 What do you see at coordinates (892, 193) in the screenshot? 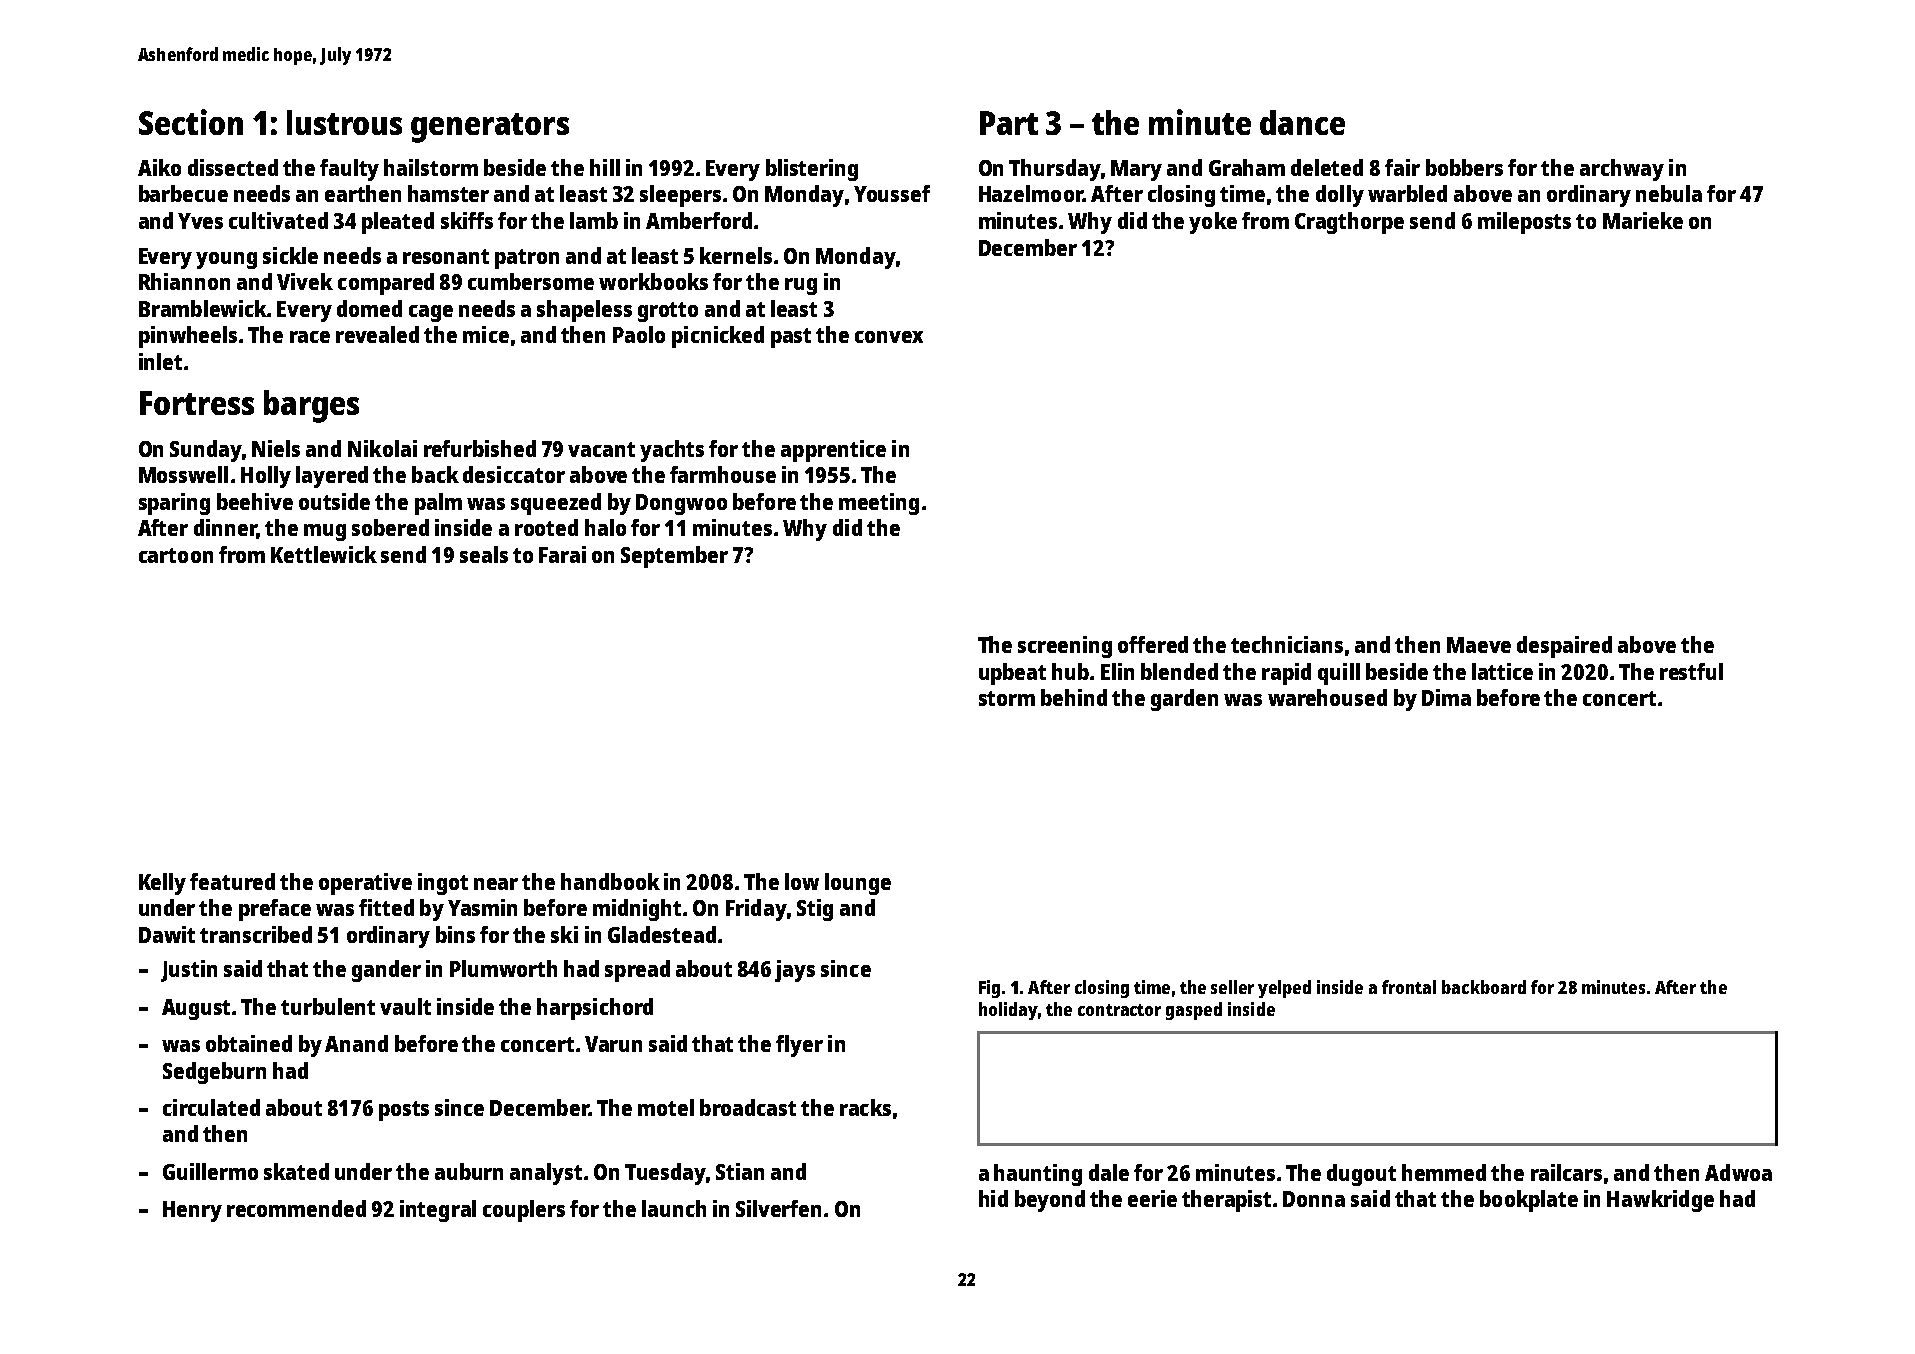
I see `Youssef` at bounding box center [892, 193].
